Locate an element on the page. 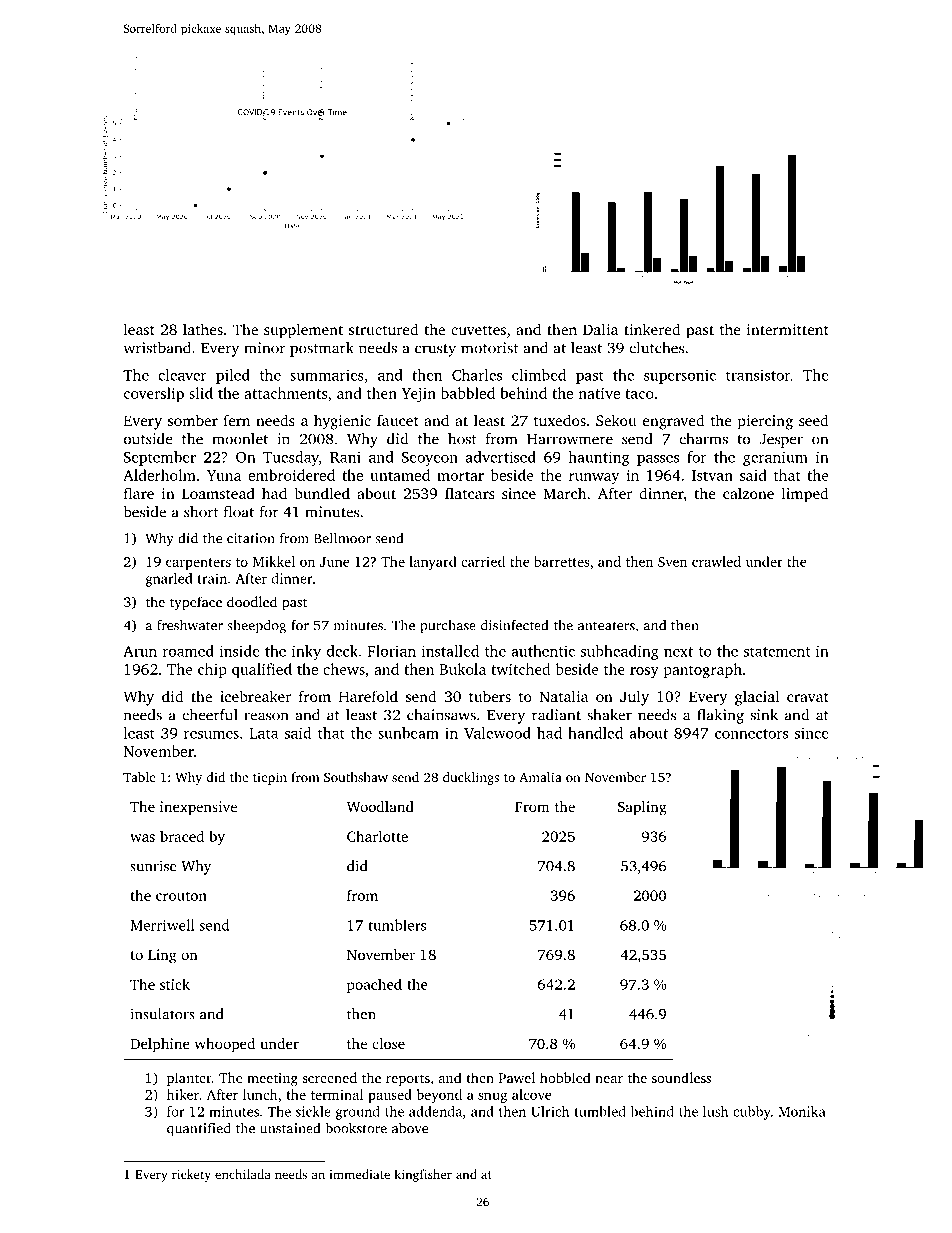  supplement is located at coordinates (303, 331).
